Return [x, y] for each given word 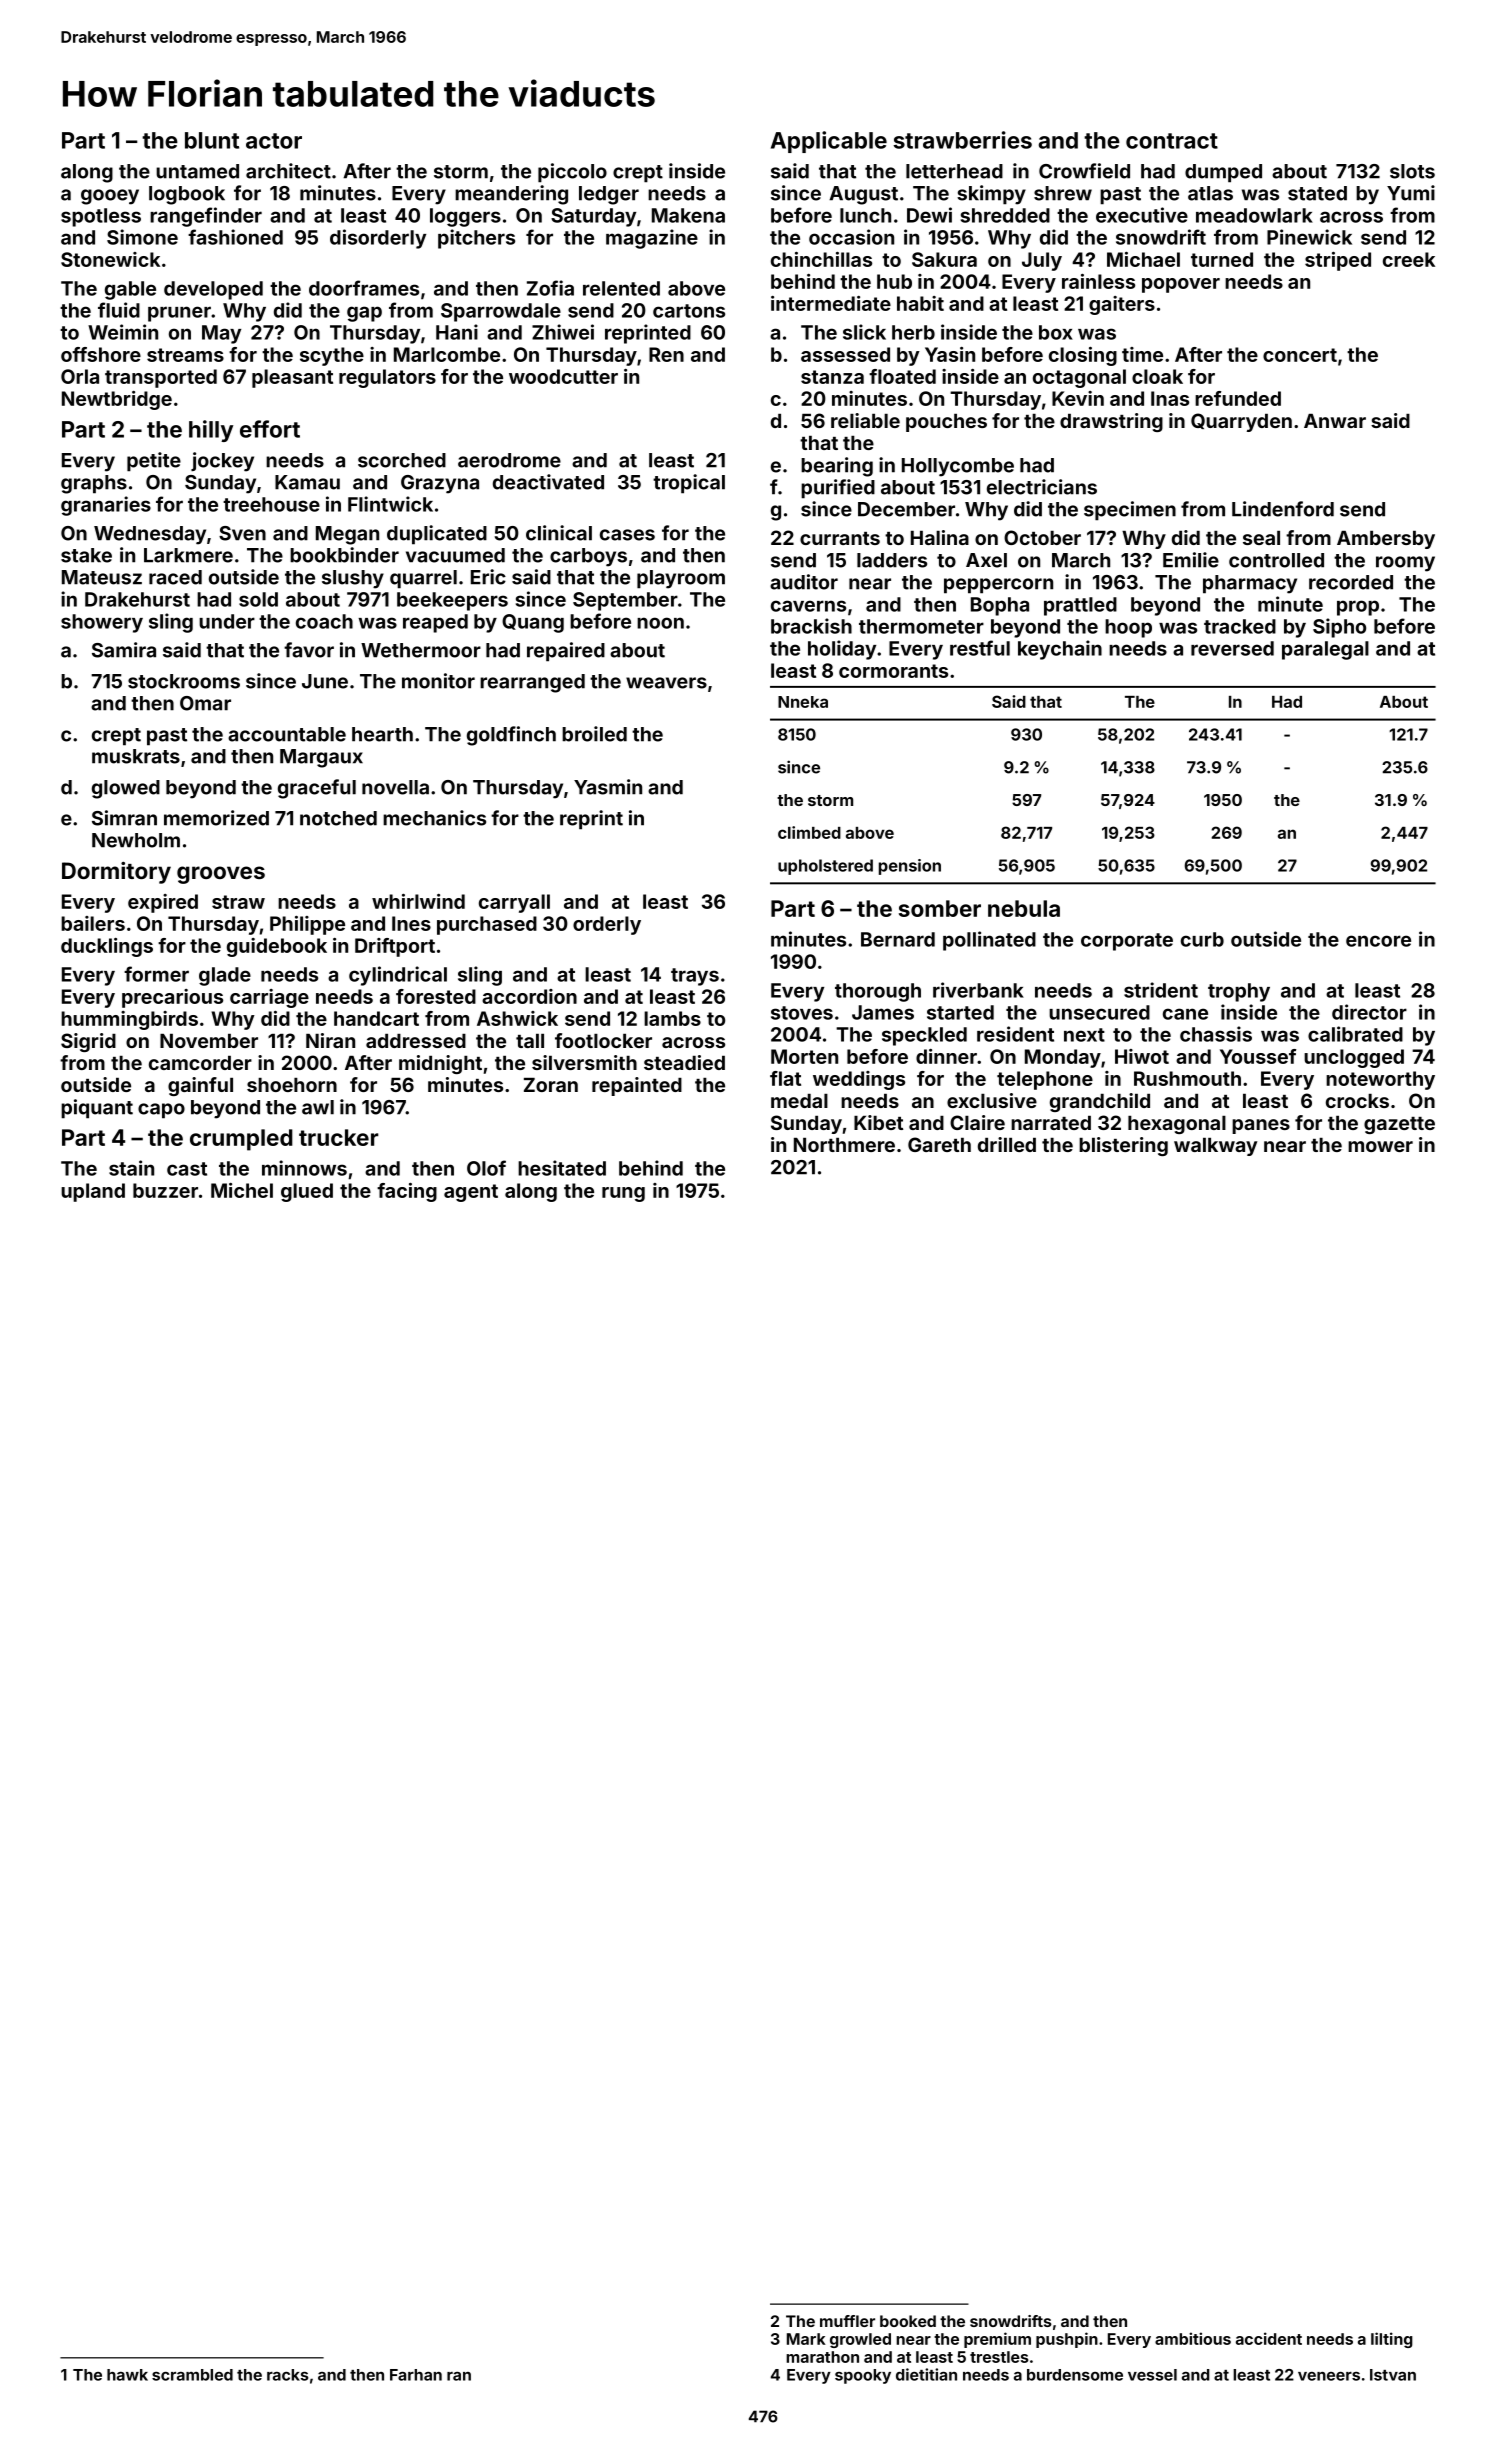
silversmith [584, 1062]
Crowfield [1084, 171]
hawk [127, 2375]
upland [93, 1192]
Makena [688, 215]
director [1369, 1012]
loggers [465, 217]
